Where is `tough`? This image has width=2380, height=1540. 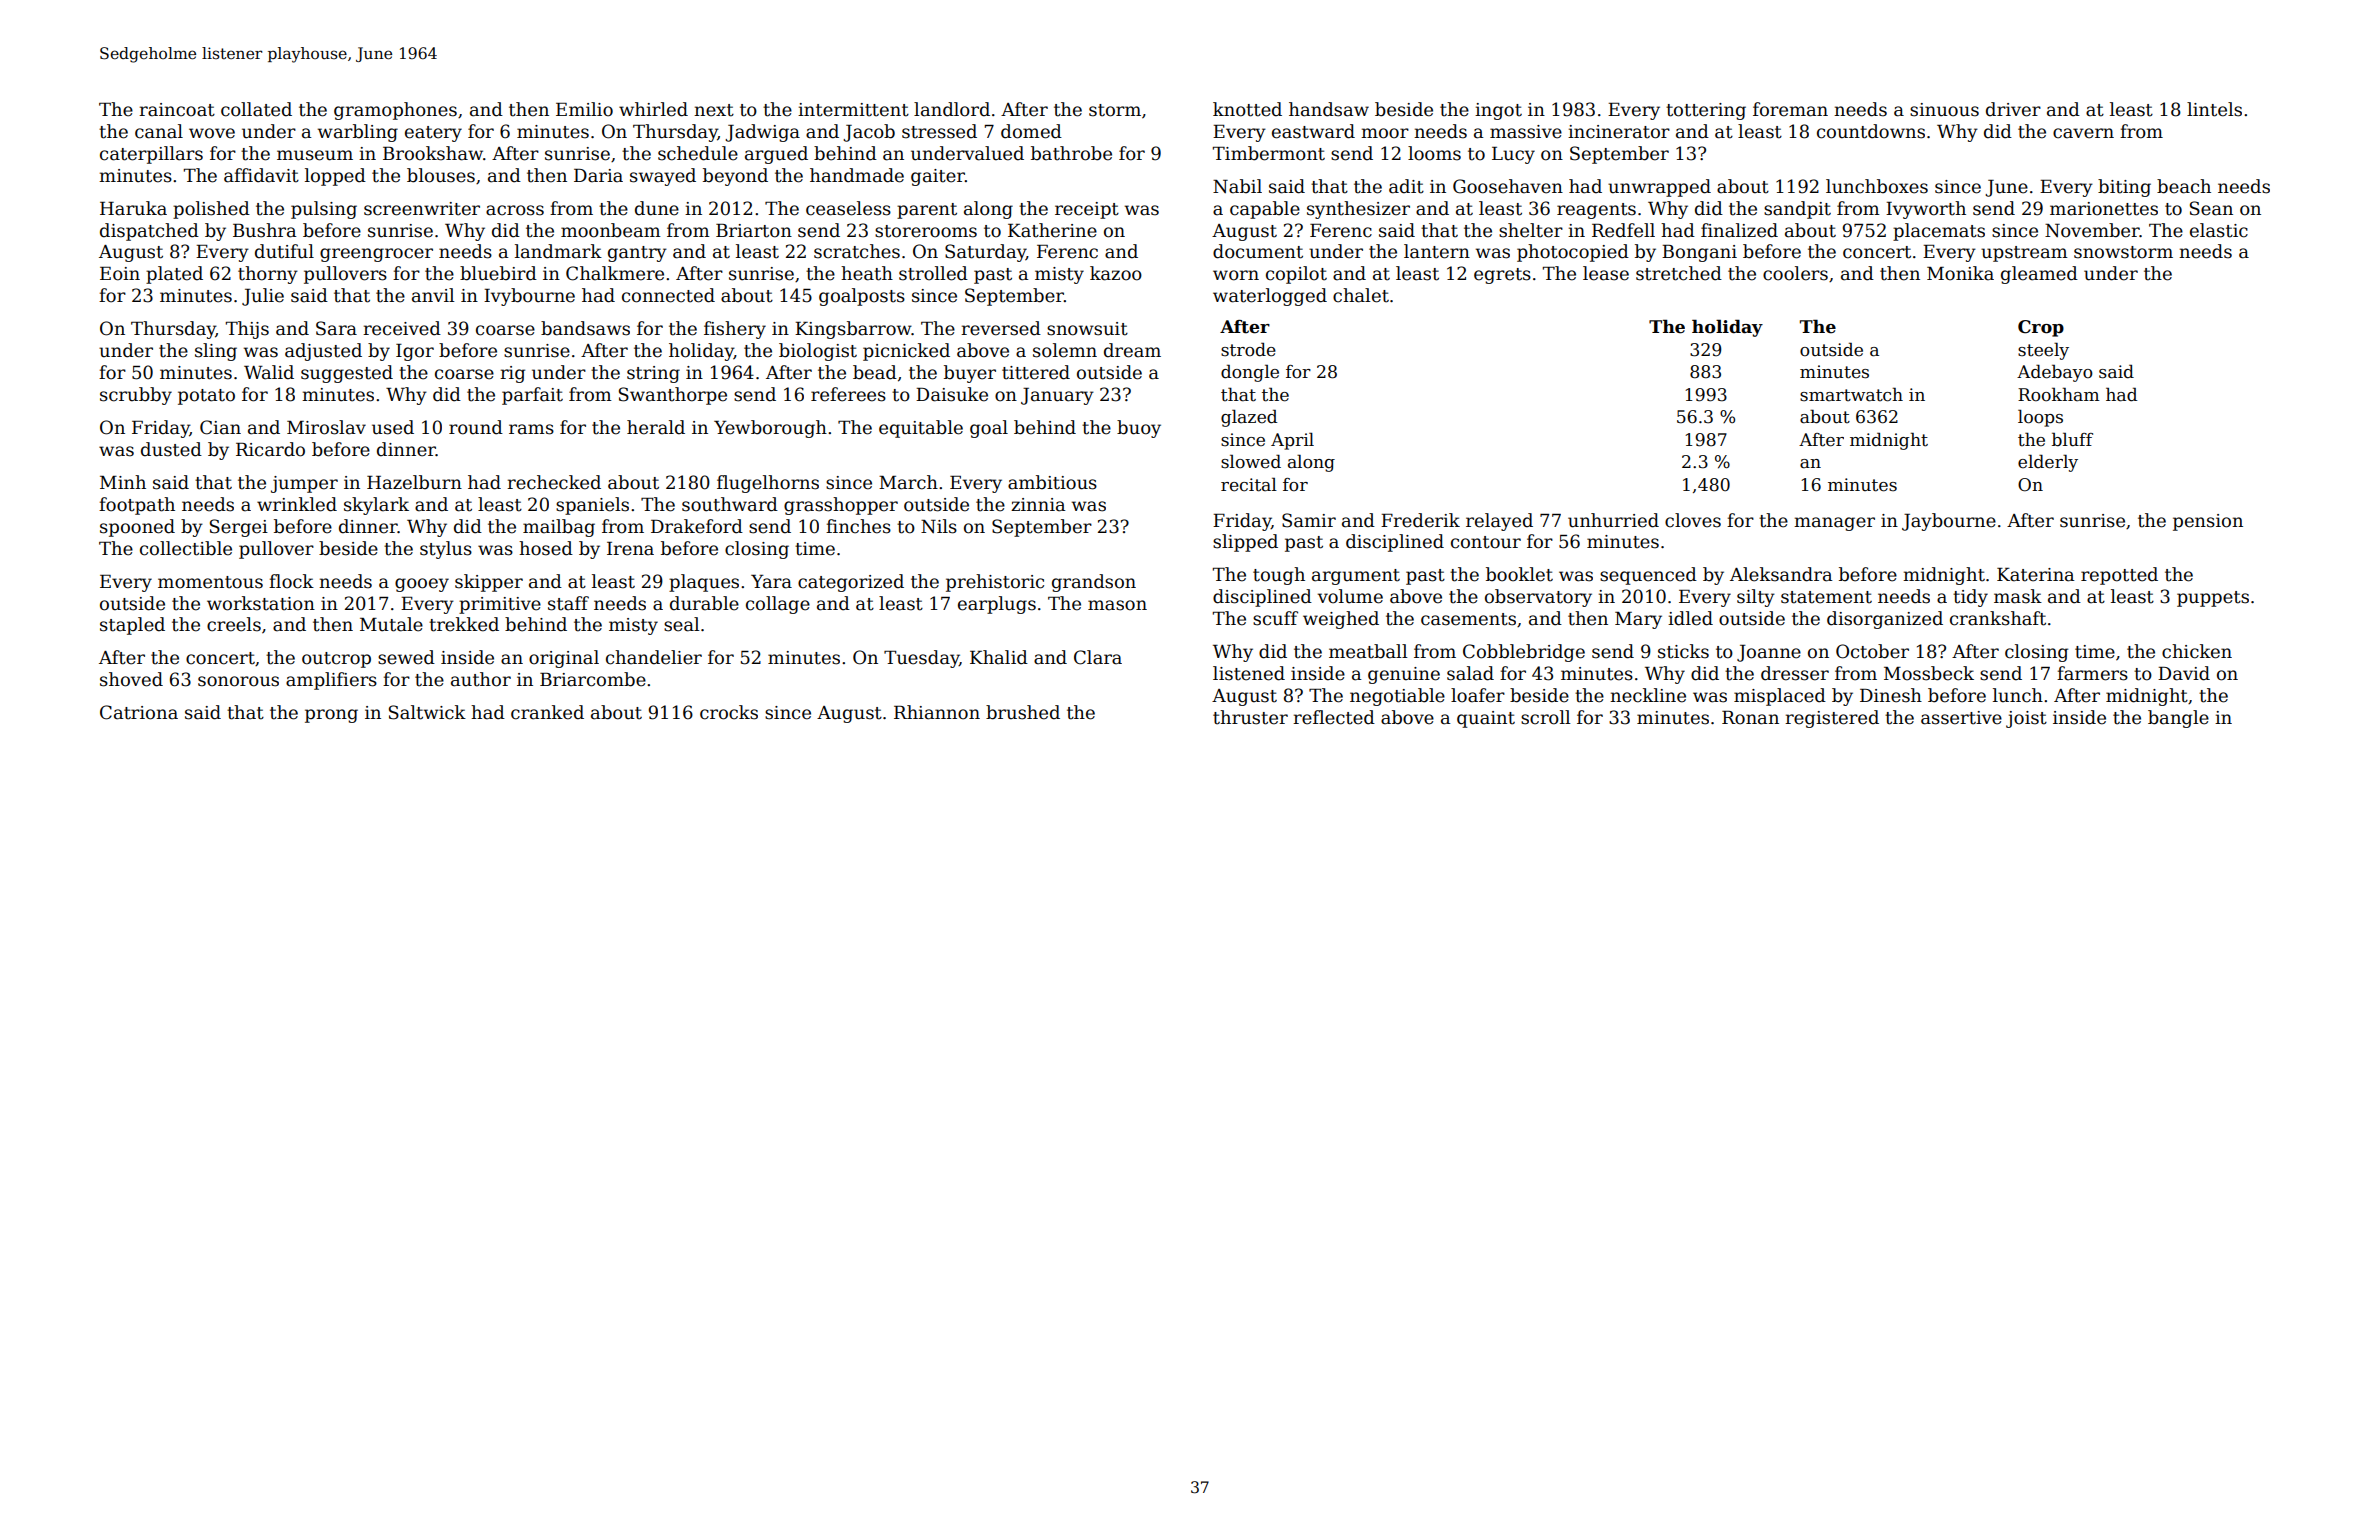 tough is located at coordinates (1279, 576).
